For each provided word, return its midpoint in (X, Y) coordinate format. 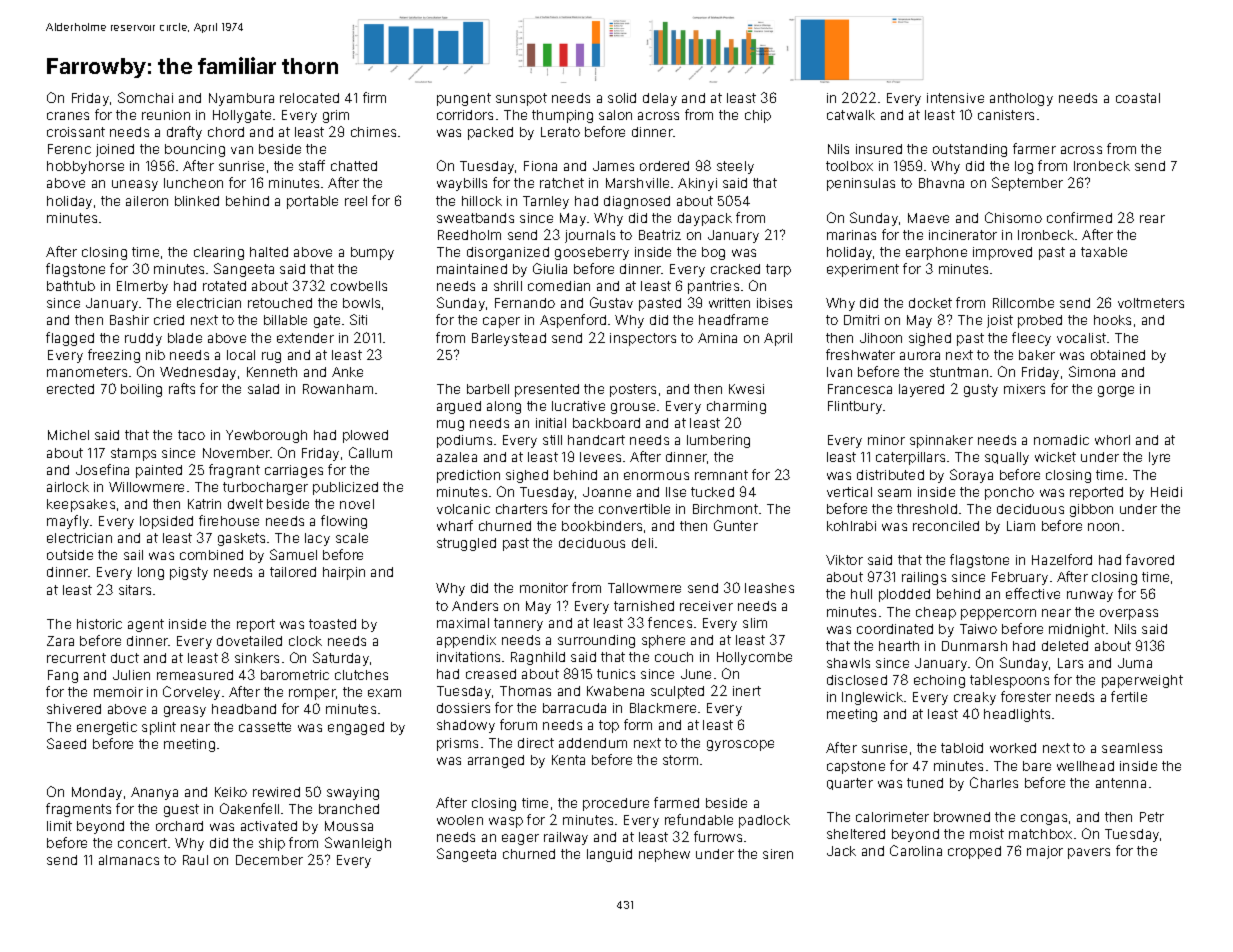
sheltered (856, 834)
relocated (309, 98)
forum (518, 724)
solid (622, 98)
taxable (1104, 252)
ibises (774, 303)
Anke (347, 372)
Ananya (154, 793)
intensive (955, 98)
